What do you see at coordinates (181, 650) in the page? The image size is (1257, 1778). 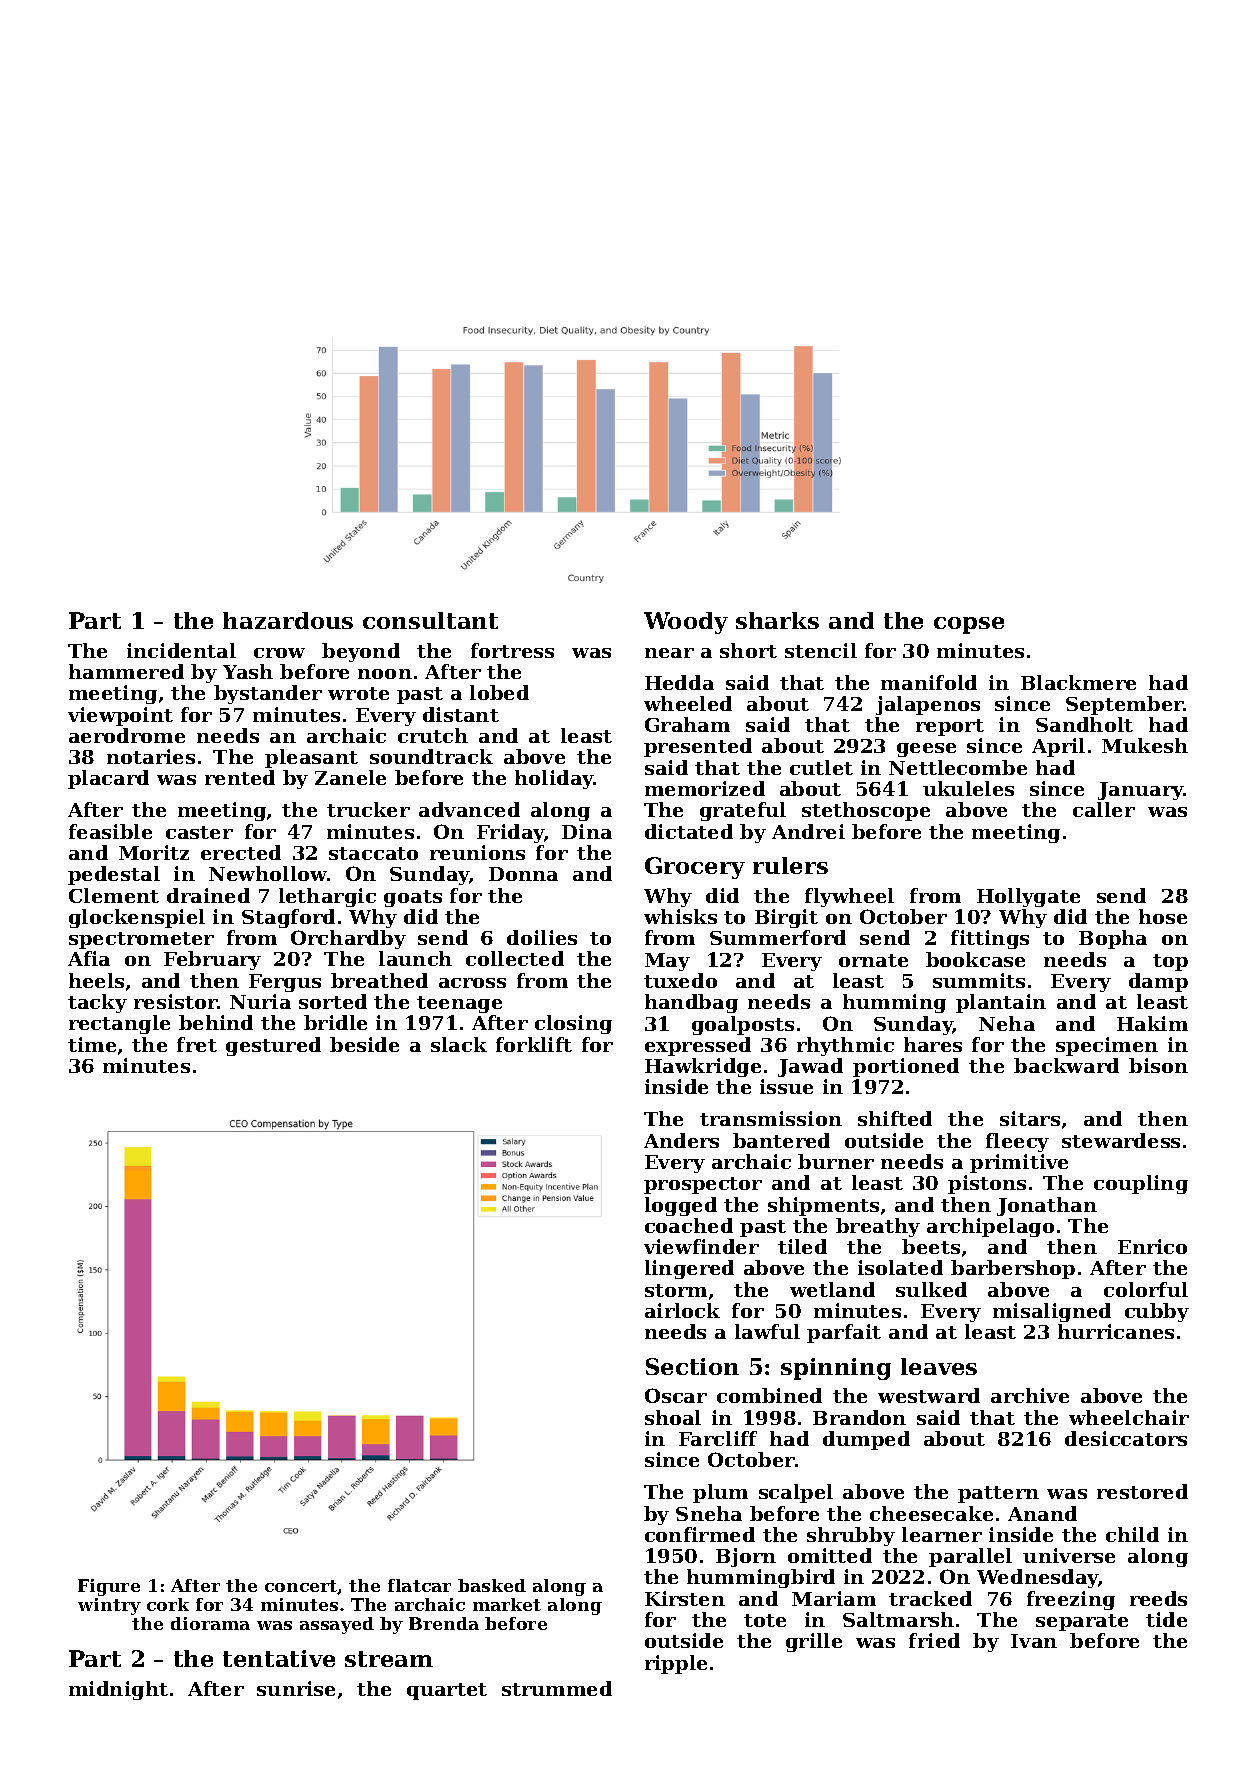 I see `incidental` at bounding box center [181, 650].
